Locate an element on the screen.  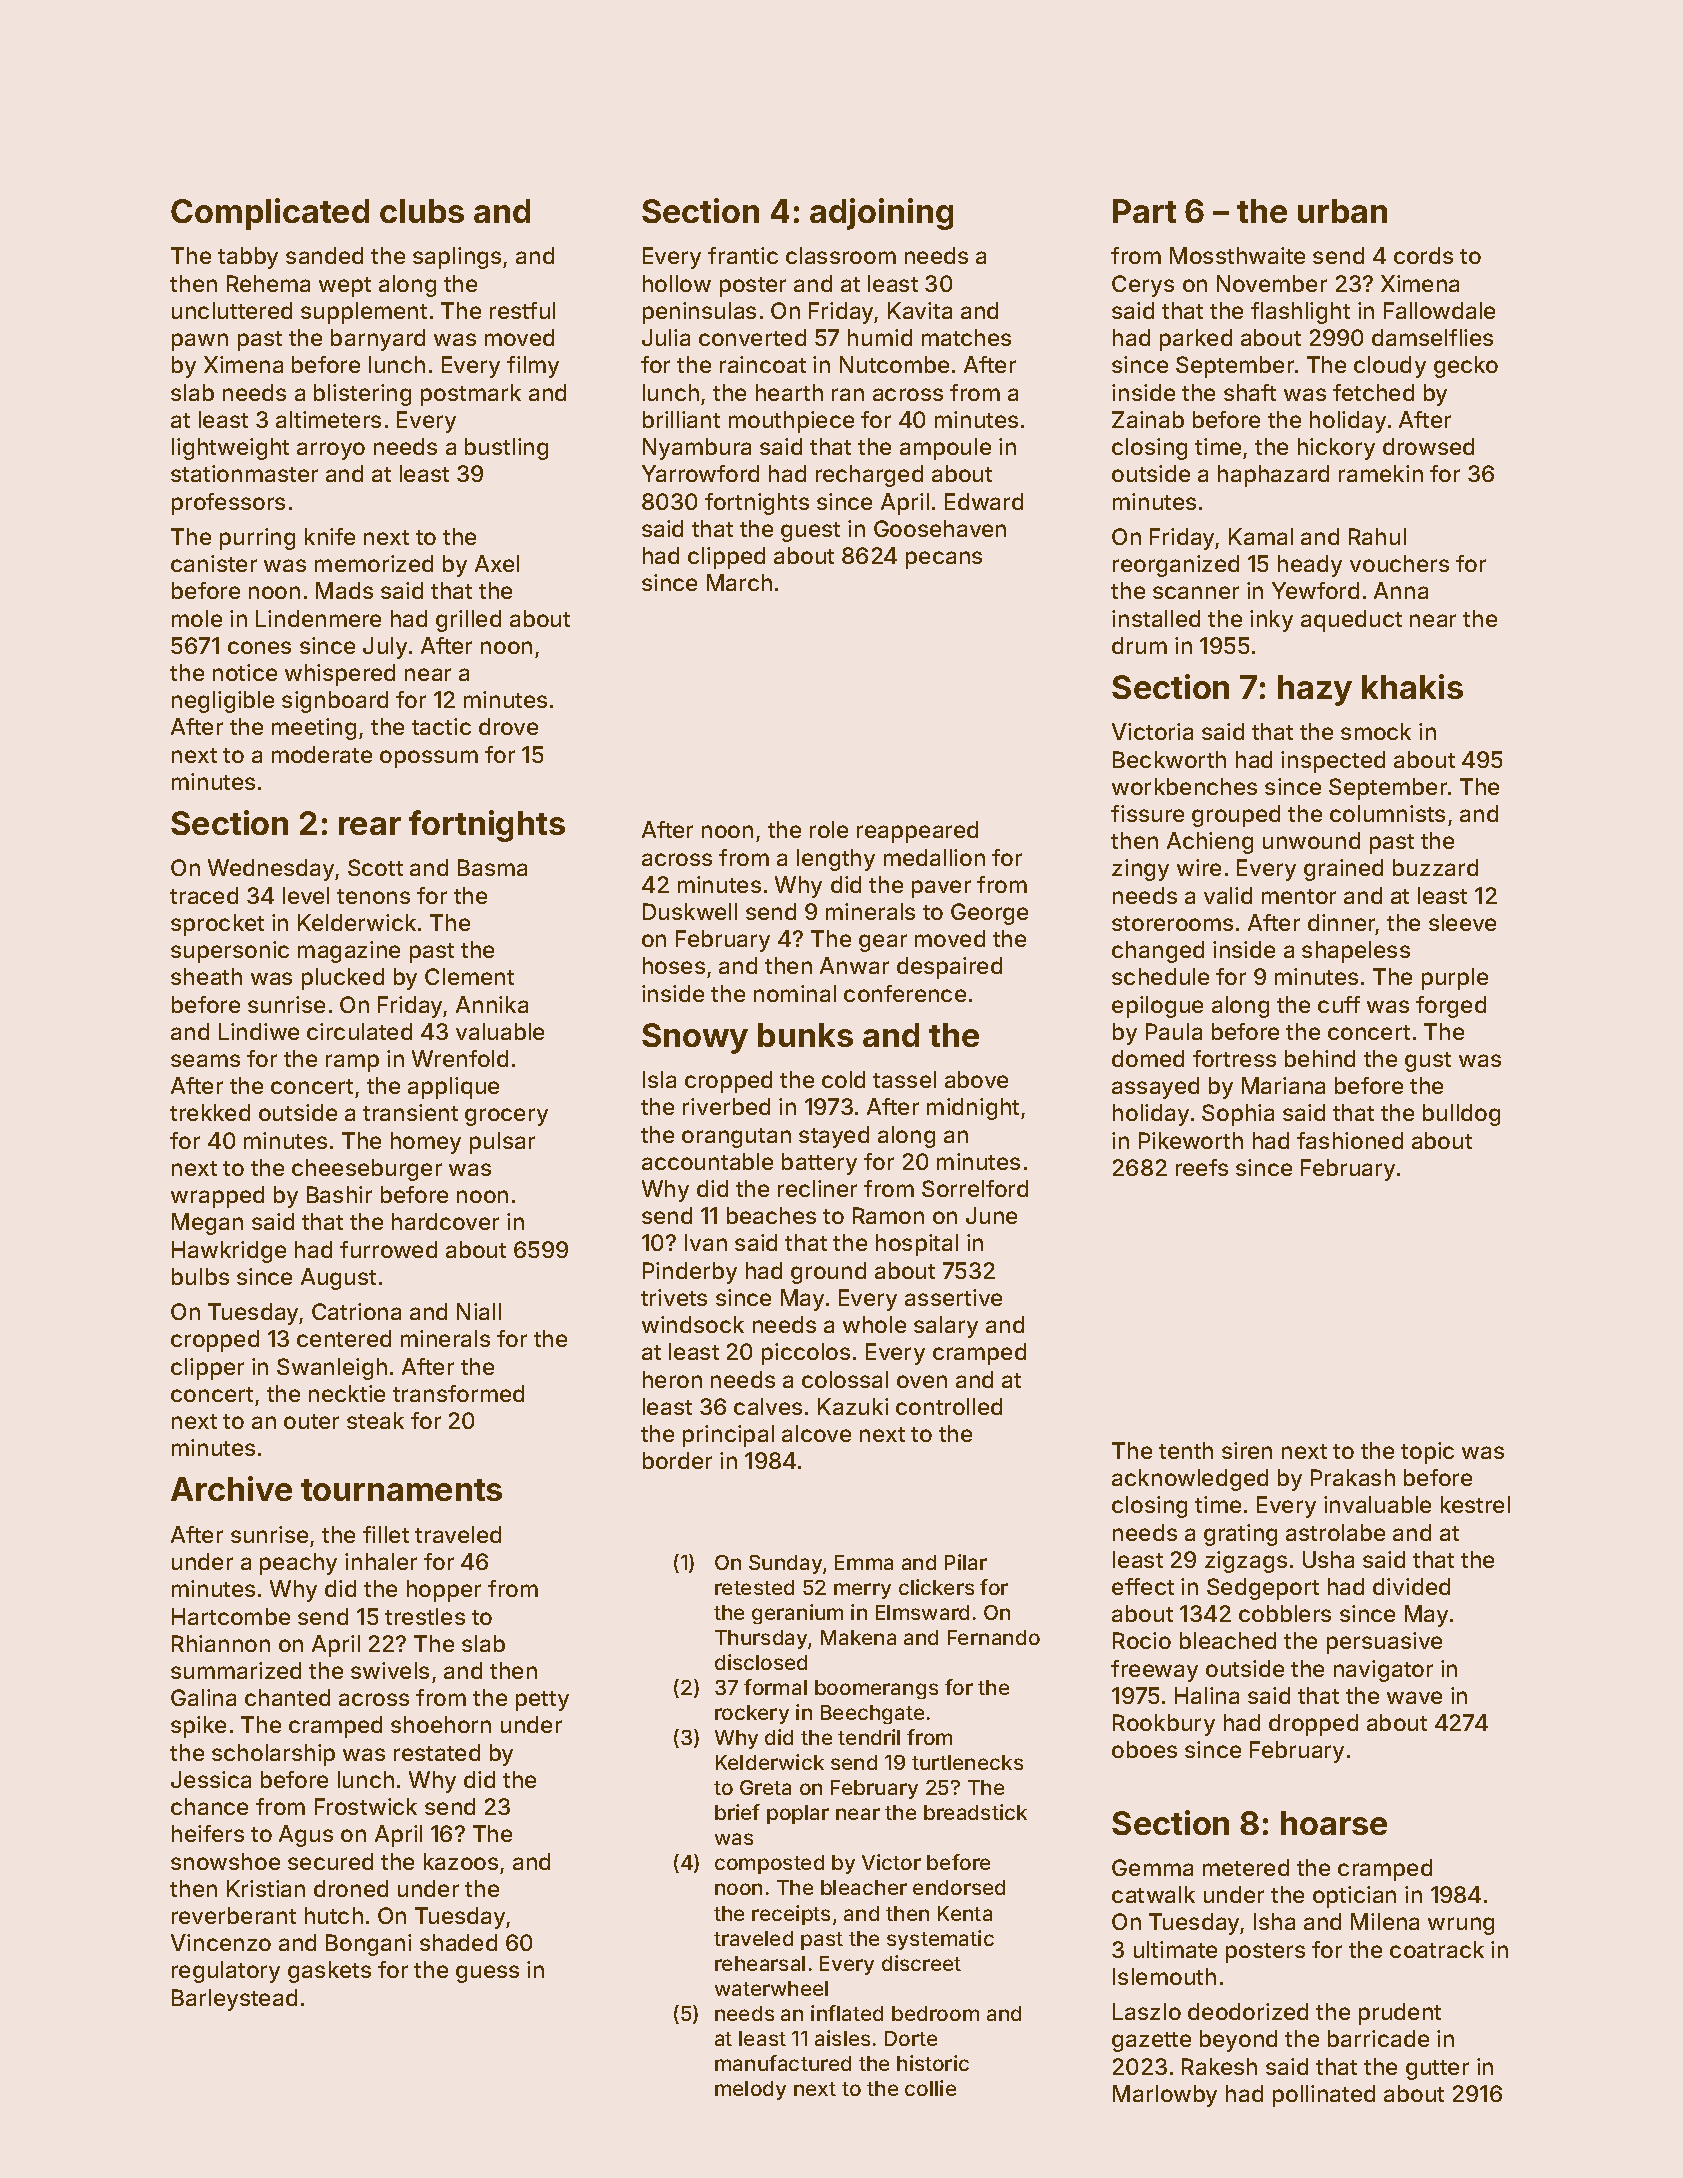
March is located at coordinates (739, 582).
